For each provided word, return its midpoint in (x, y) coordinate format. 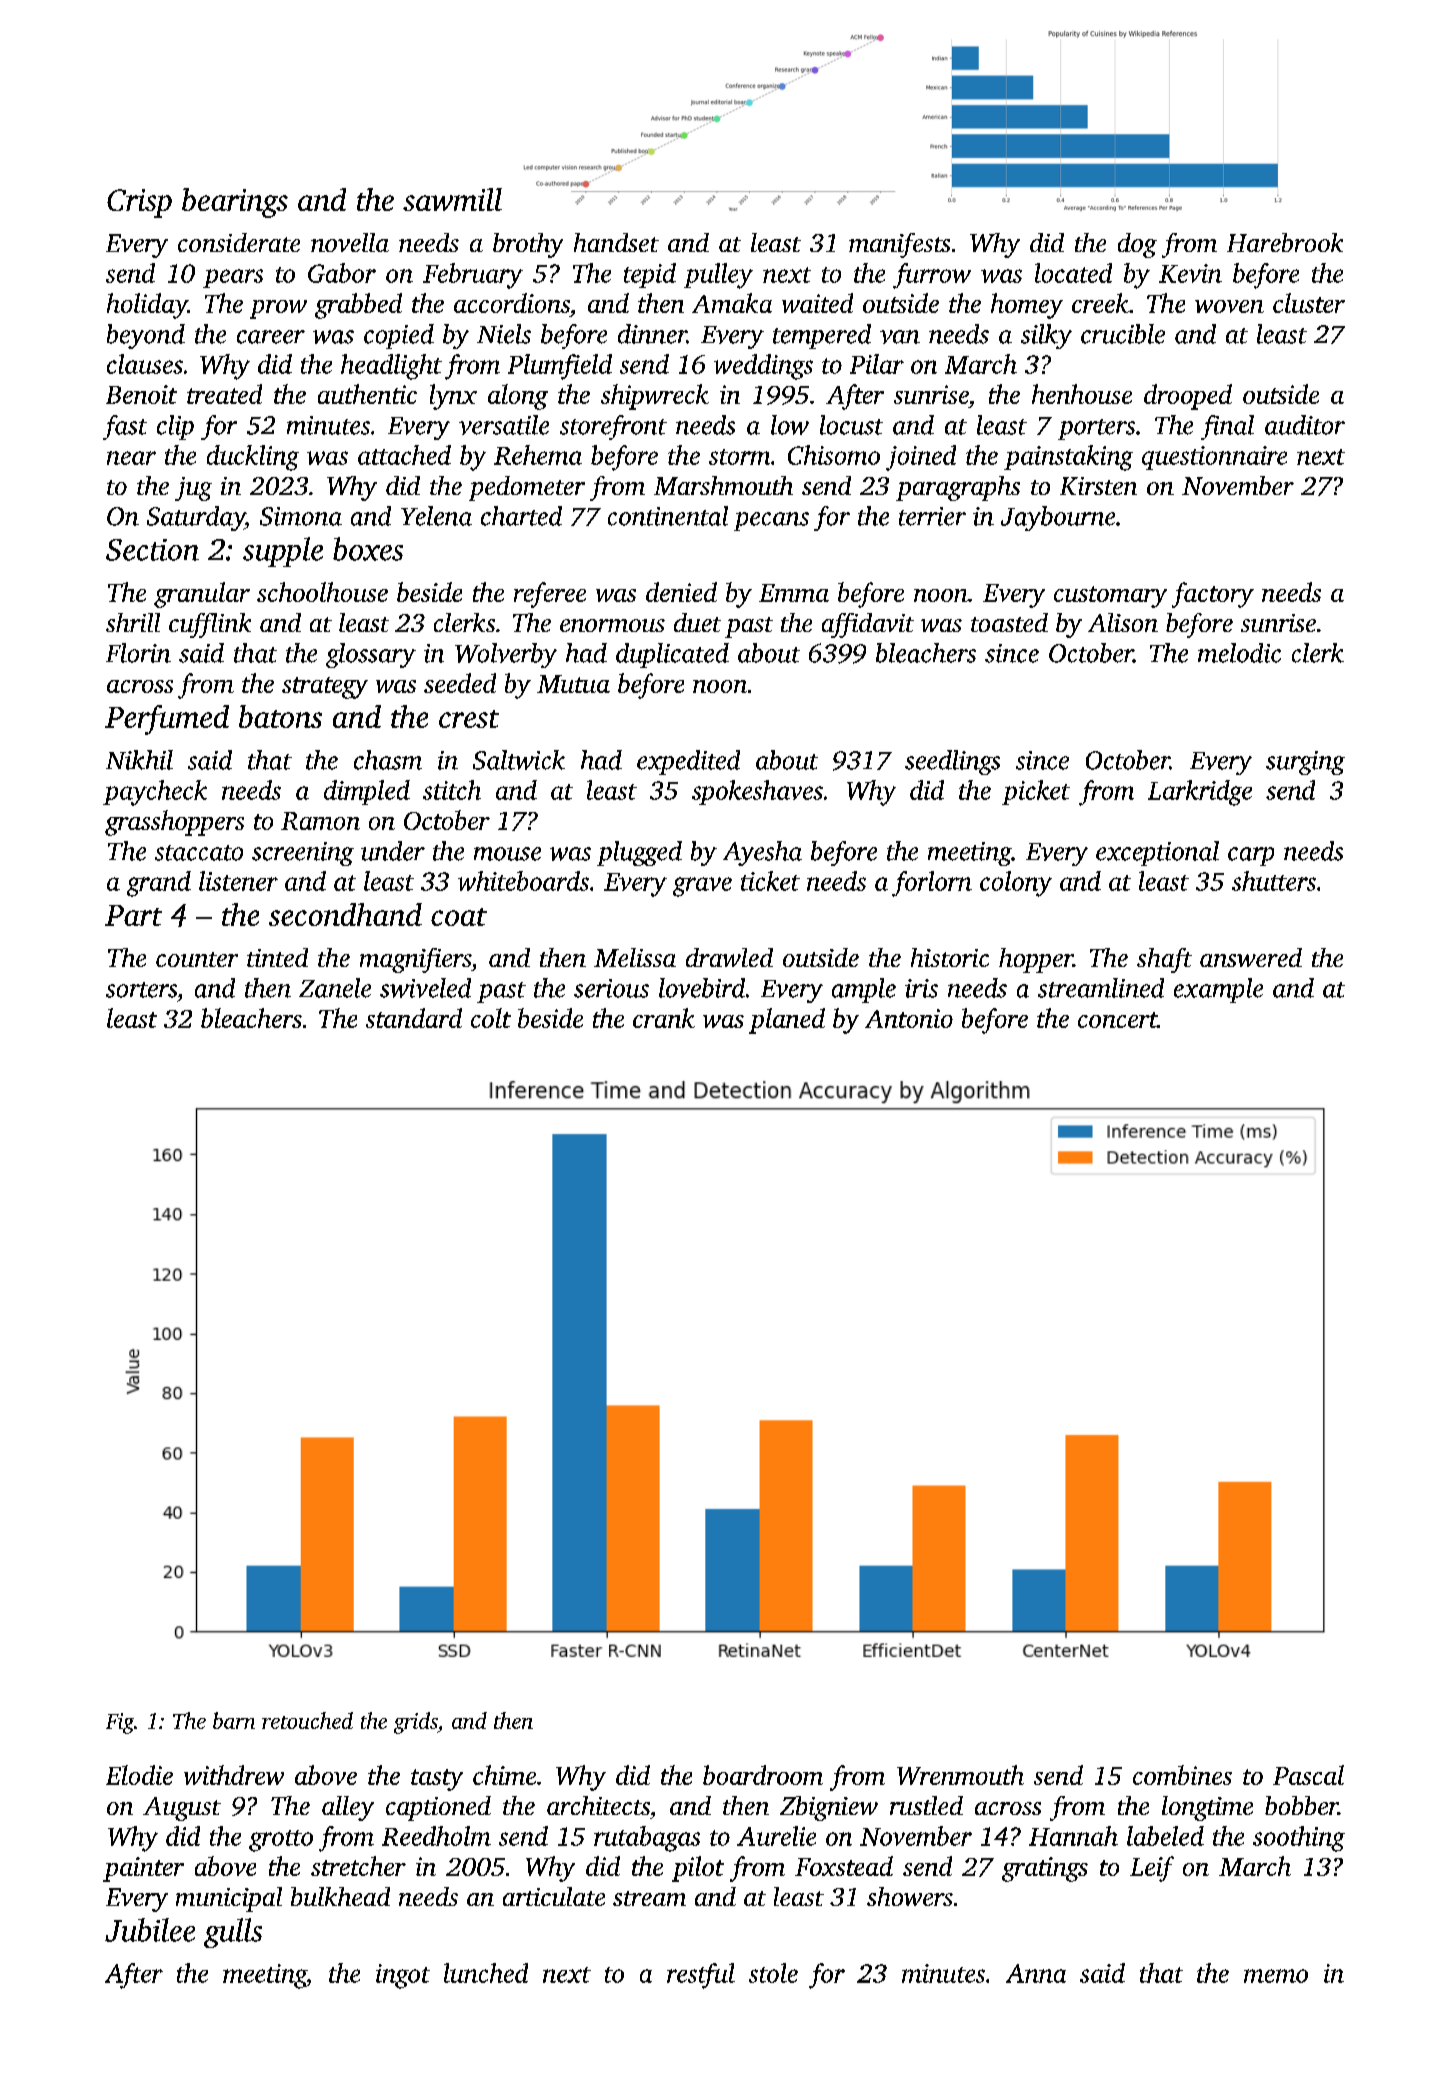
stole (773, 1973)
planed (787, 1021)
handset (616, 242)
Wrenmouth (960, 1775)
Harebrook (1285, 242)
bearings (235, 203)
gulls (233, 1933)
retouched (307, 1720)
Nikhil (139, 760)
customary (1110, 597)
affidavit (868, 625)
